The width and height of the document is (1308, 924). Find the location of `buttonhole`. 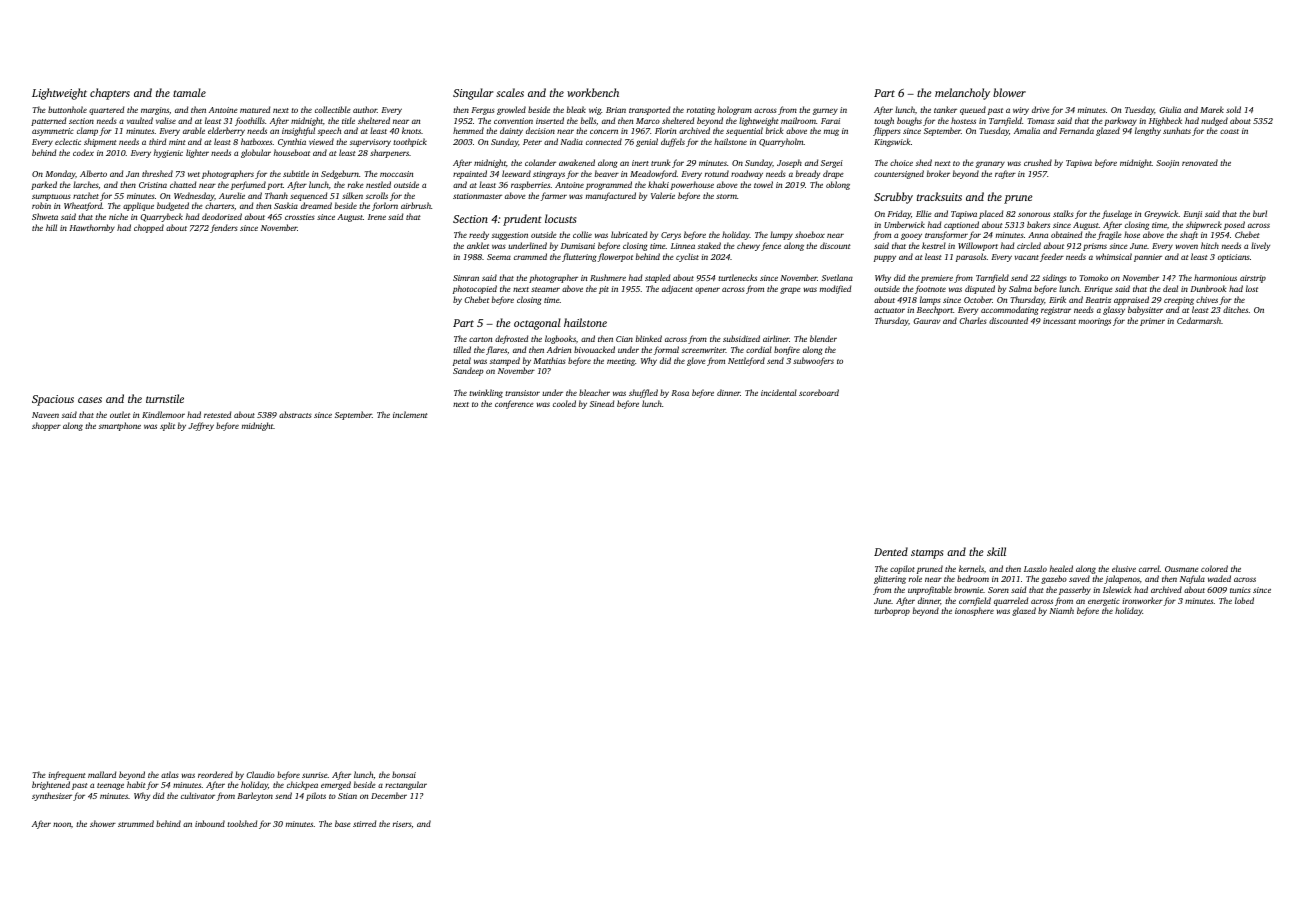

buttonhole is located at coordinates (67, 109).
